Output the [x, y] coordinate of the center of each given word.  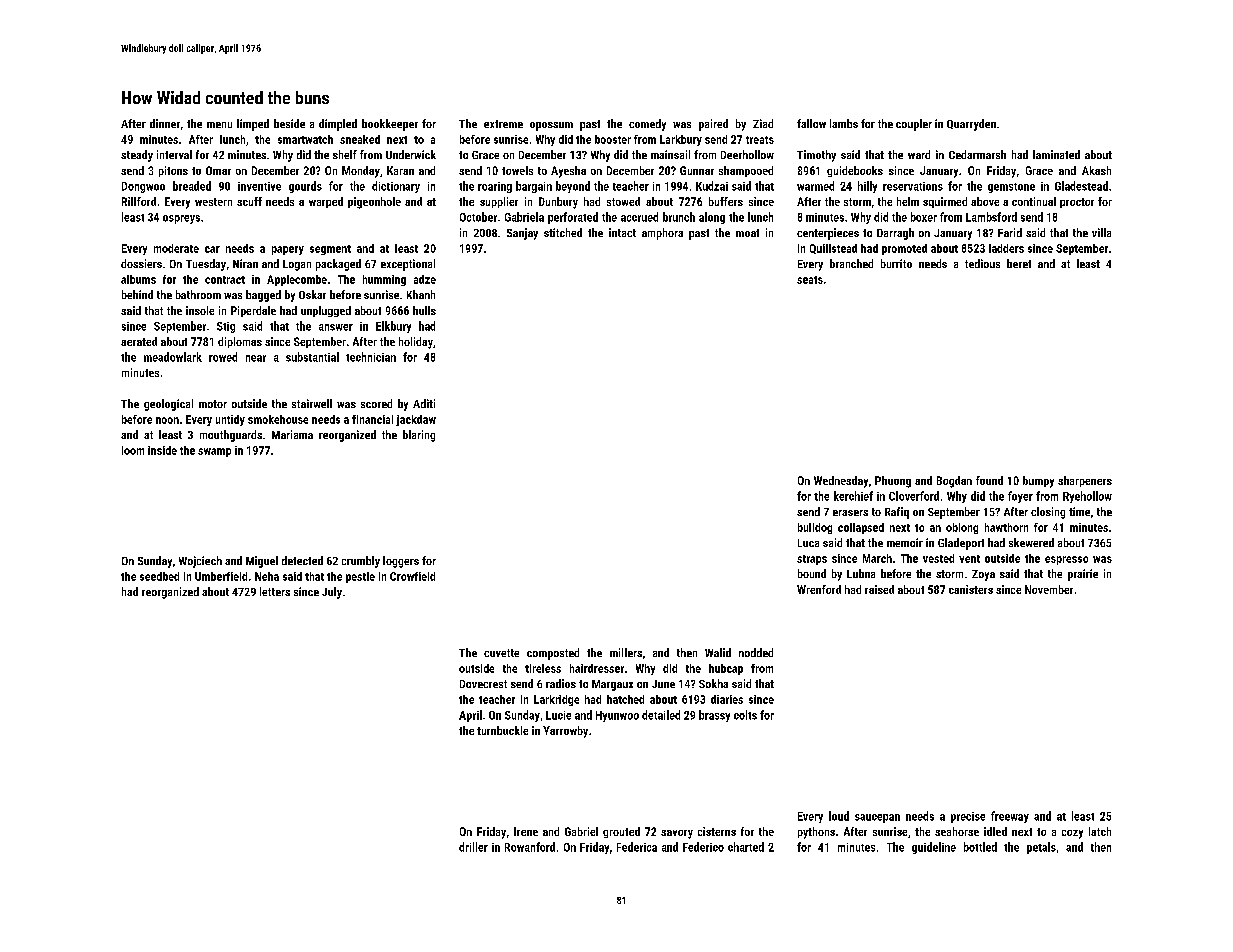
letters [275, 591]
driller [473, 847]
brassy [714, 716]
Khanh [421, 294]
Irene [526, 831]
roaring [495, 187]
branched [851, 263]
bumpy [1038, 482]
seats [810, 280]
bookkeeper [390, 125]
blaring [419, 436]
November [1049, 589]
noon [167, 420]
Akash [1096, 170]
